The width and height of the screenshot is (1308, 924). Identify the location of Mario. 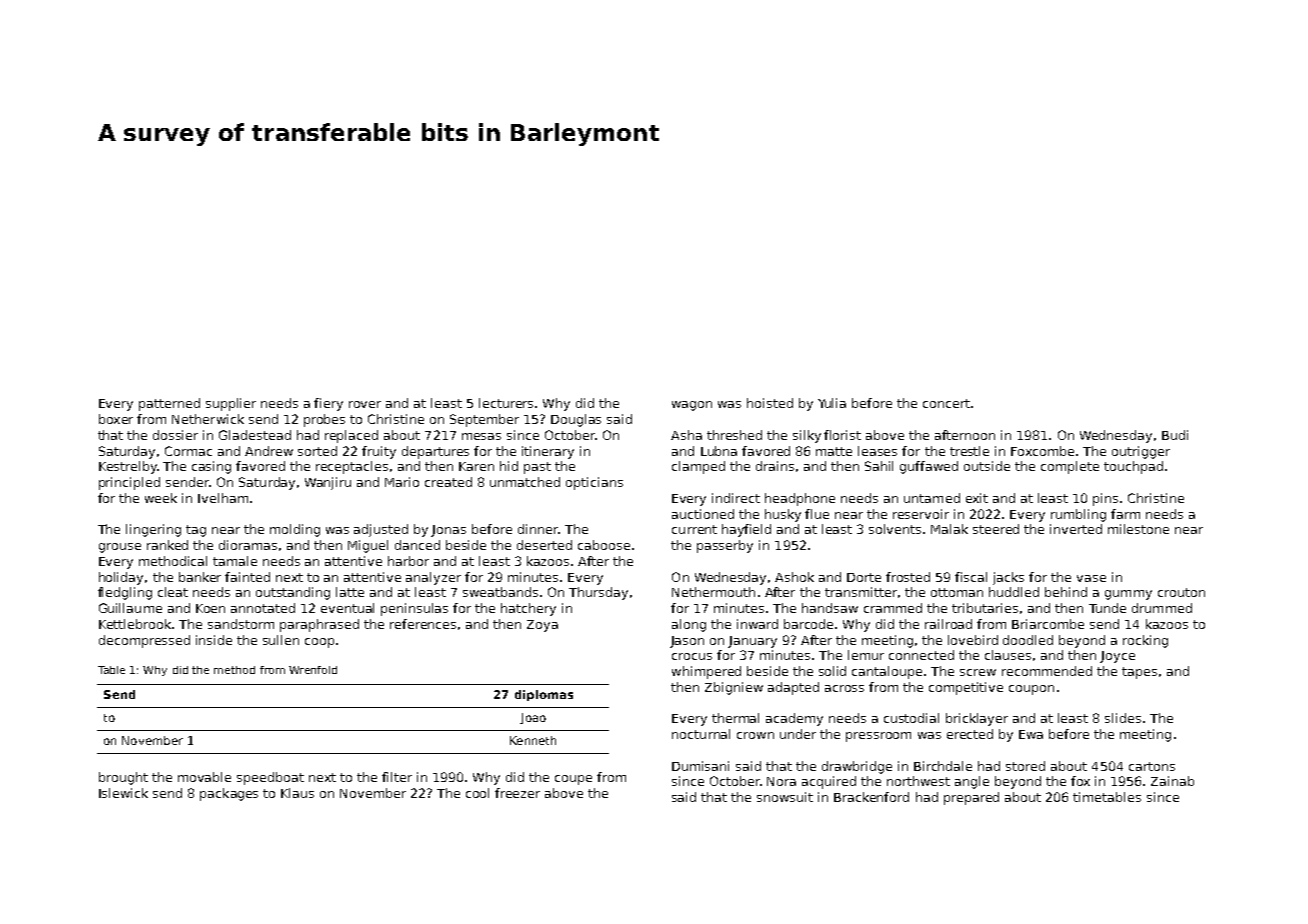
(402, 482).
